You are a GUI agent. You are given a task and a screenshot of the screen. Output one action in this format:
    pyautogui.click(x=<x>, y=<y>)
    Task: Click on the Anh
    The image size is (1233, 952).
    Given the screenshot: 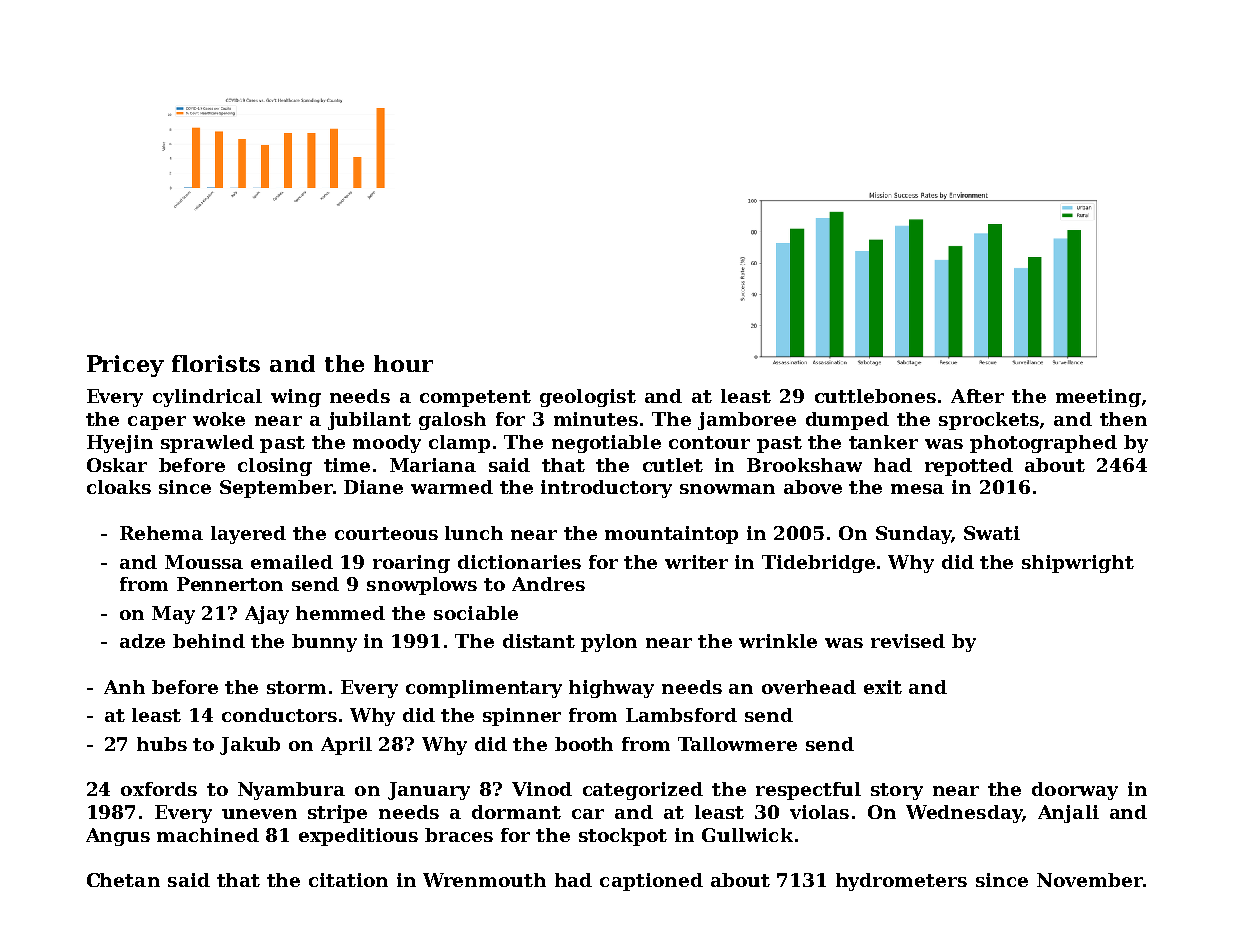 What is the action you would take?
    pyautogui.click(x=124, y=687)
